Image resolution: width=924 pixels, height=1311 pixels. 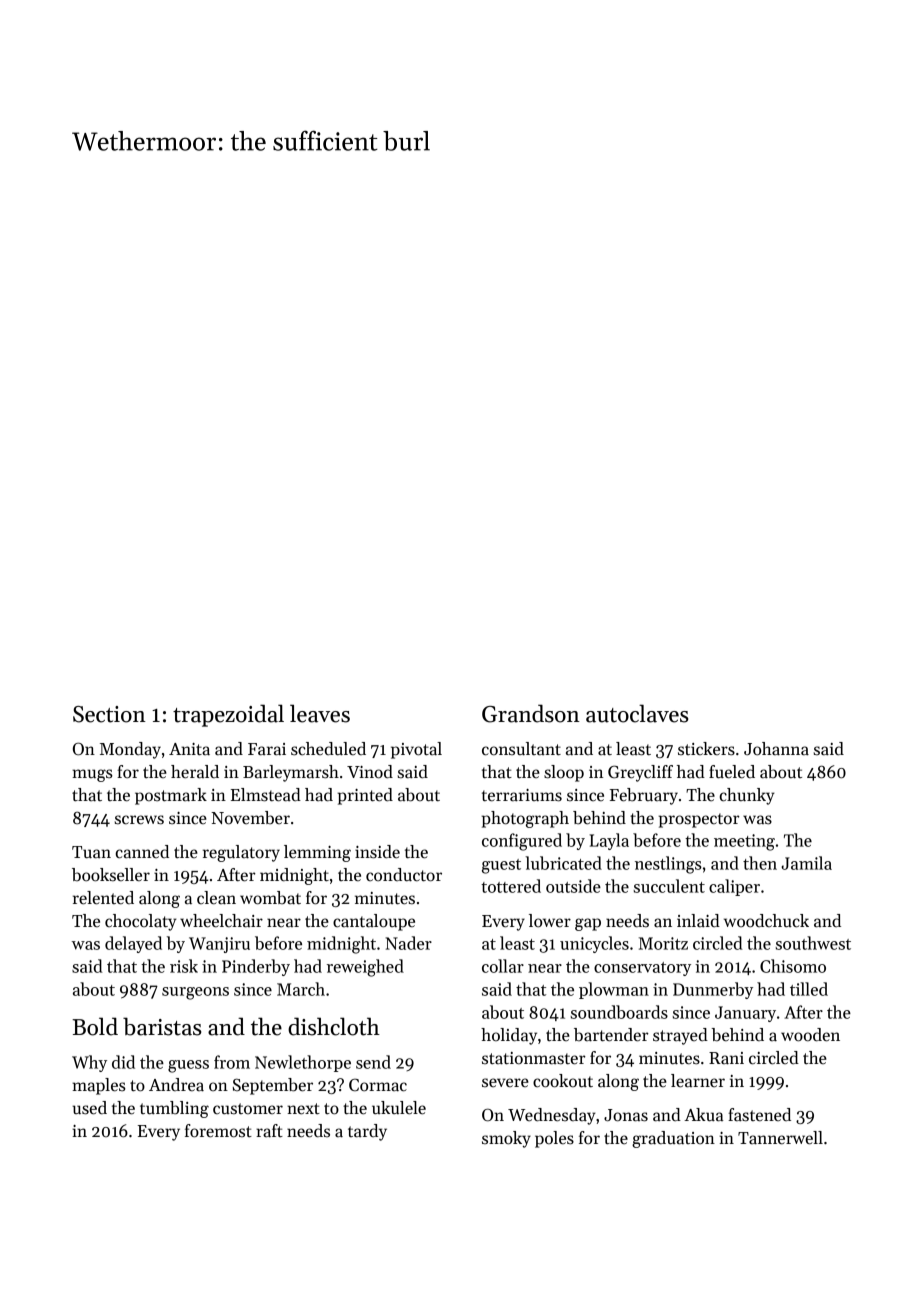 What do you see at coordinates (195, 772) in the screenshot?
I see `herald` at bounding box center [195, 772].
